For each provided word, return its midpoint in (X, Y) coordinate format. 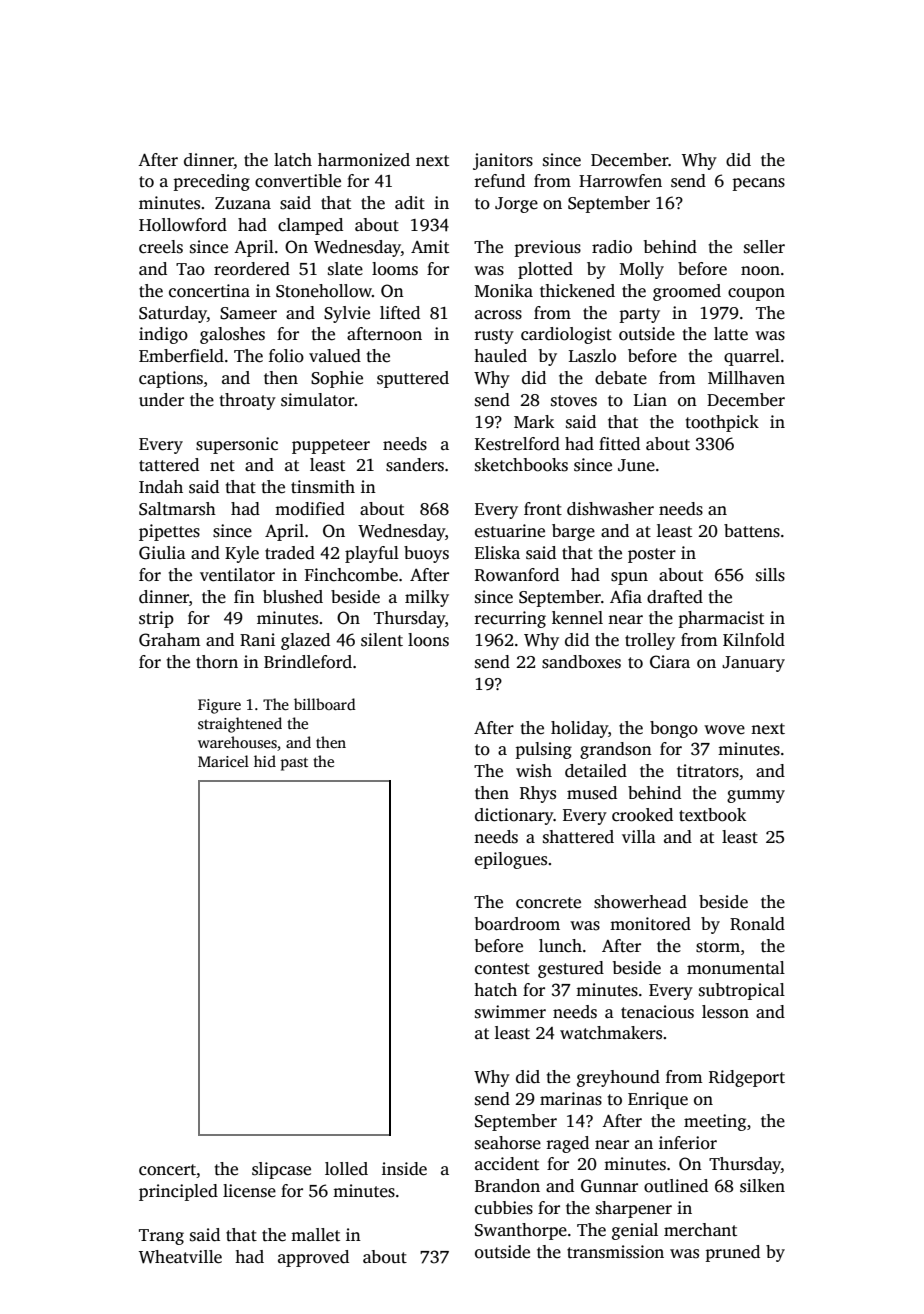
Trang (161, 1237)
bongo (674, 729)
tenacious (657, 1012)
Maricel (223, 761)
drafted (675, 597)
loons (428, 640)
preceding (211, 182)
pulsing (543, 750)
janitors (503, 161)
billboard (325, 704)
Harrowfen (620, 181)
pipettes (169, 532)
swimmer (510, 1012)
